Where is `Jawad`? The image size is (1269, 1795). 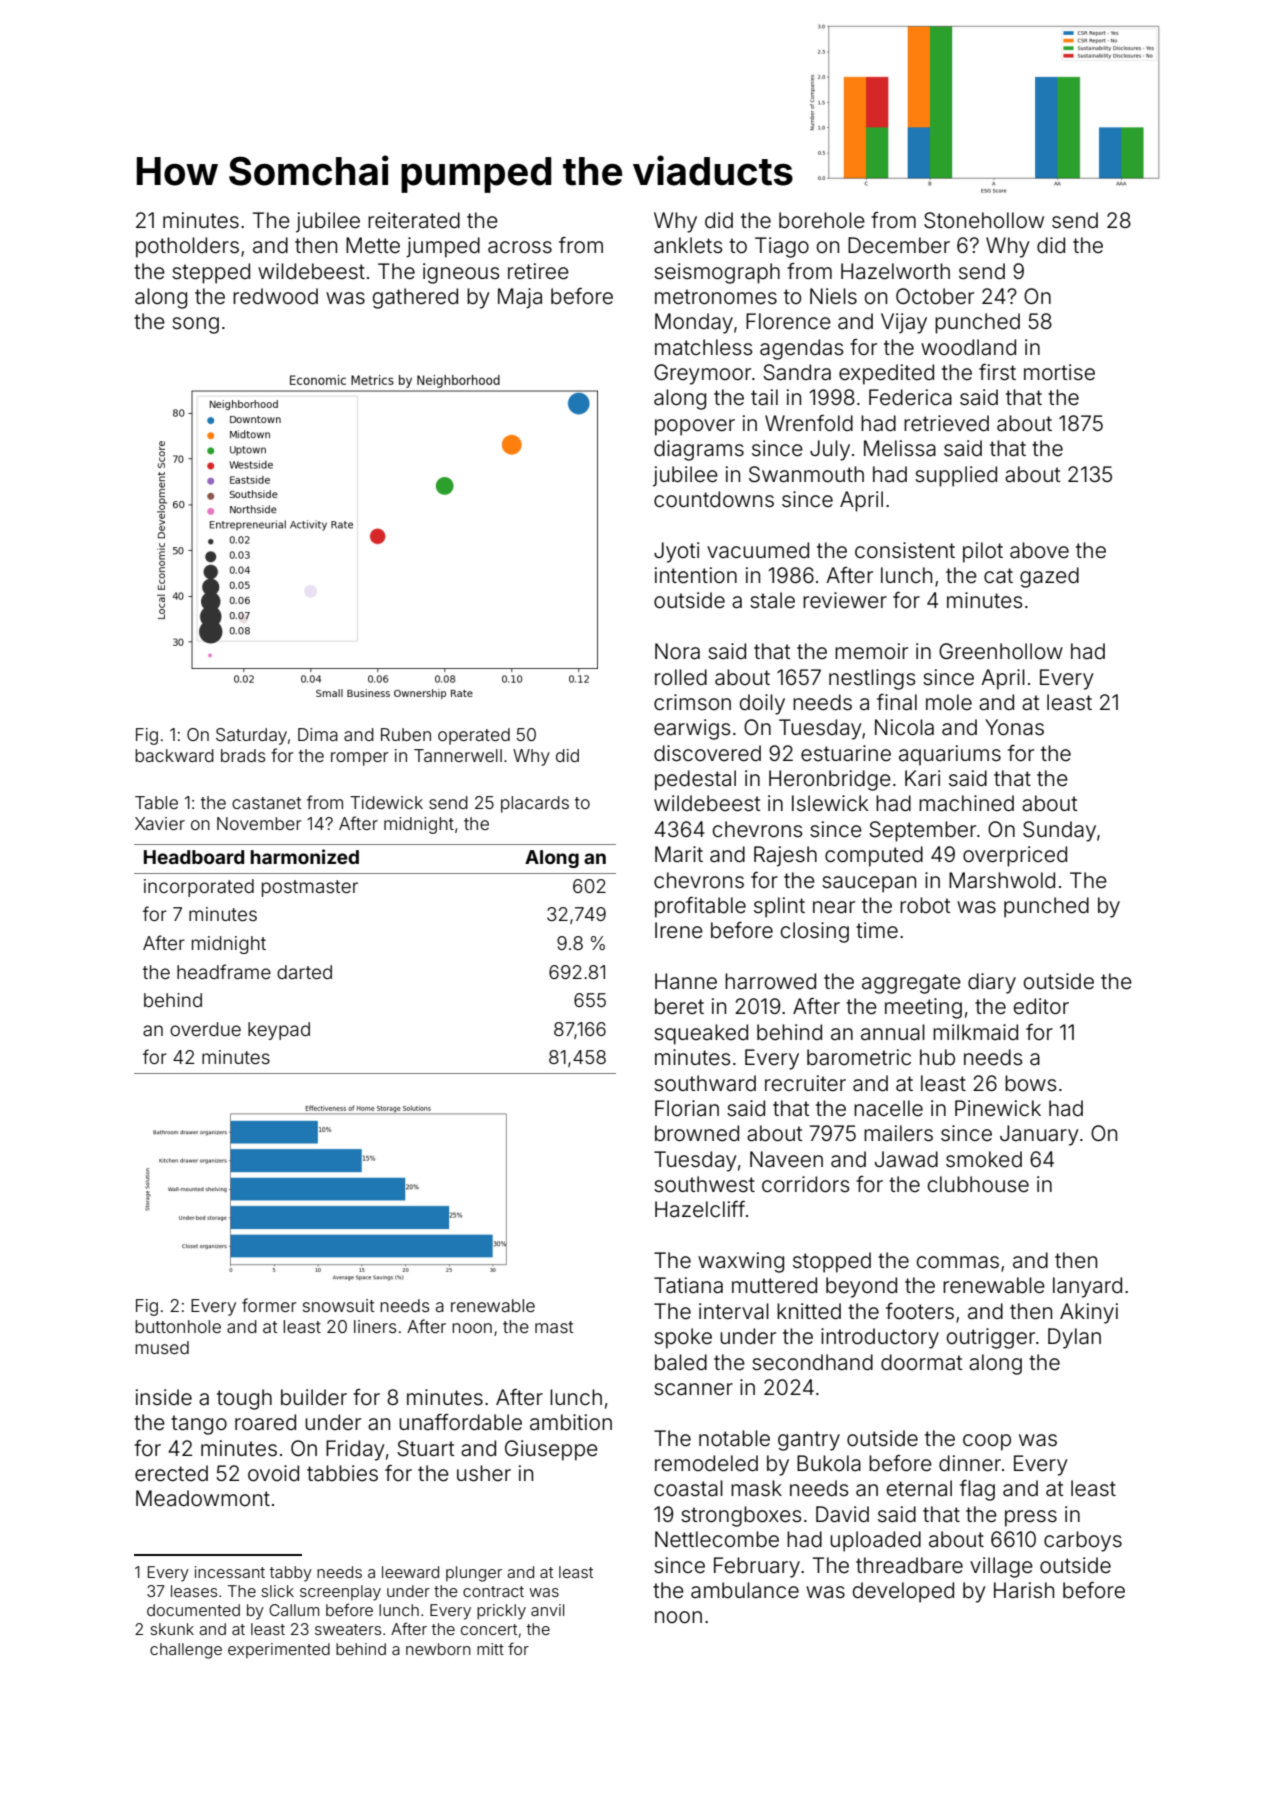 Jawad is located at coordinates (906, 1159).
